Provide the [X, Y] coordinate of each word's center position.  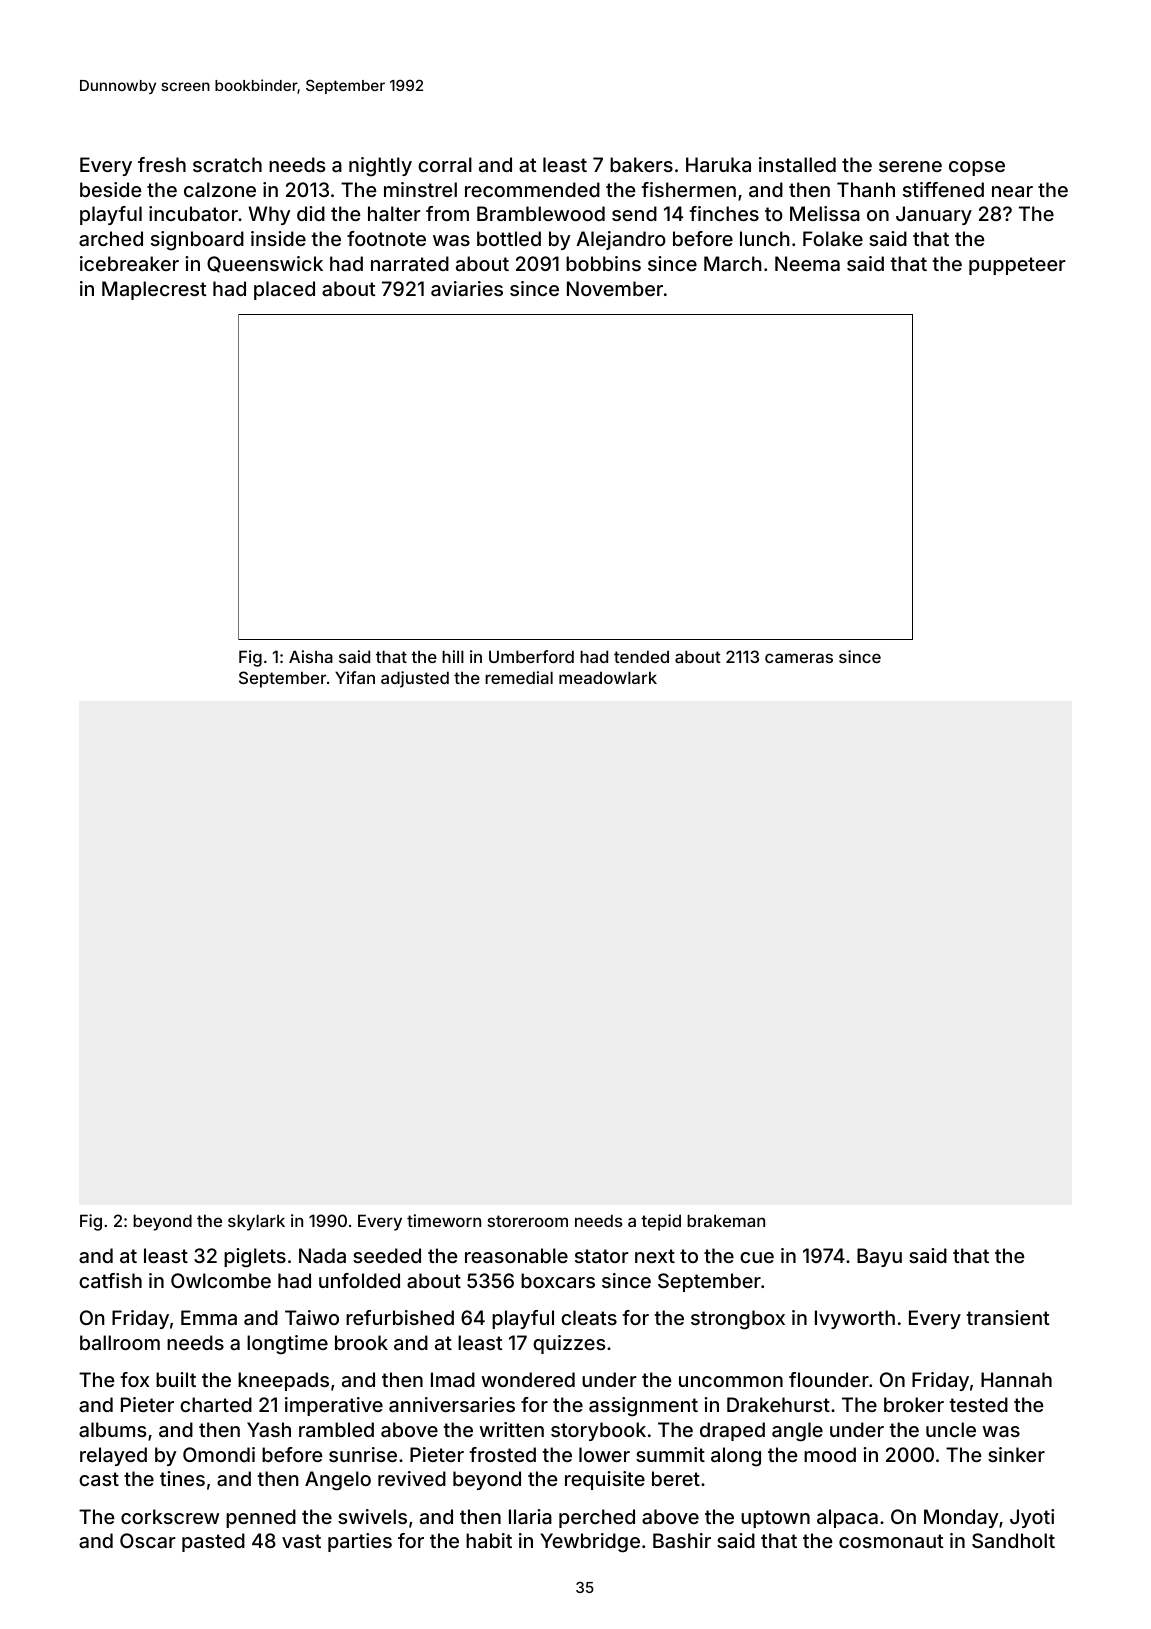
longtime [287, 1345]
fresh [162, 164]
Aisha [311, 656]
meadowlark [608, 677]
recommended [532, 189]
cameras [799, 658]
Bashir [682, 1540]
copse [977, 168]
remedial [519, 677]
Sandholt [1013, 1540]
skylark [256, 1222]
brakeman [726, 1220]
